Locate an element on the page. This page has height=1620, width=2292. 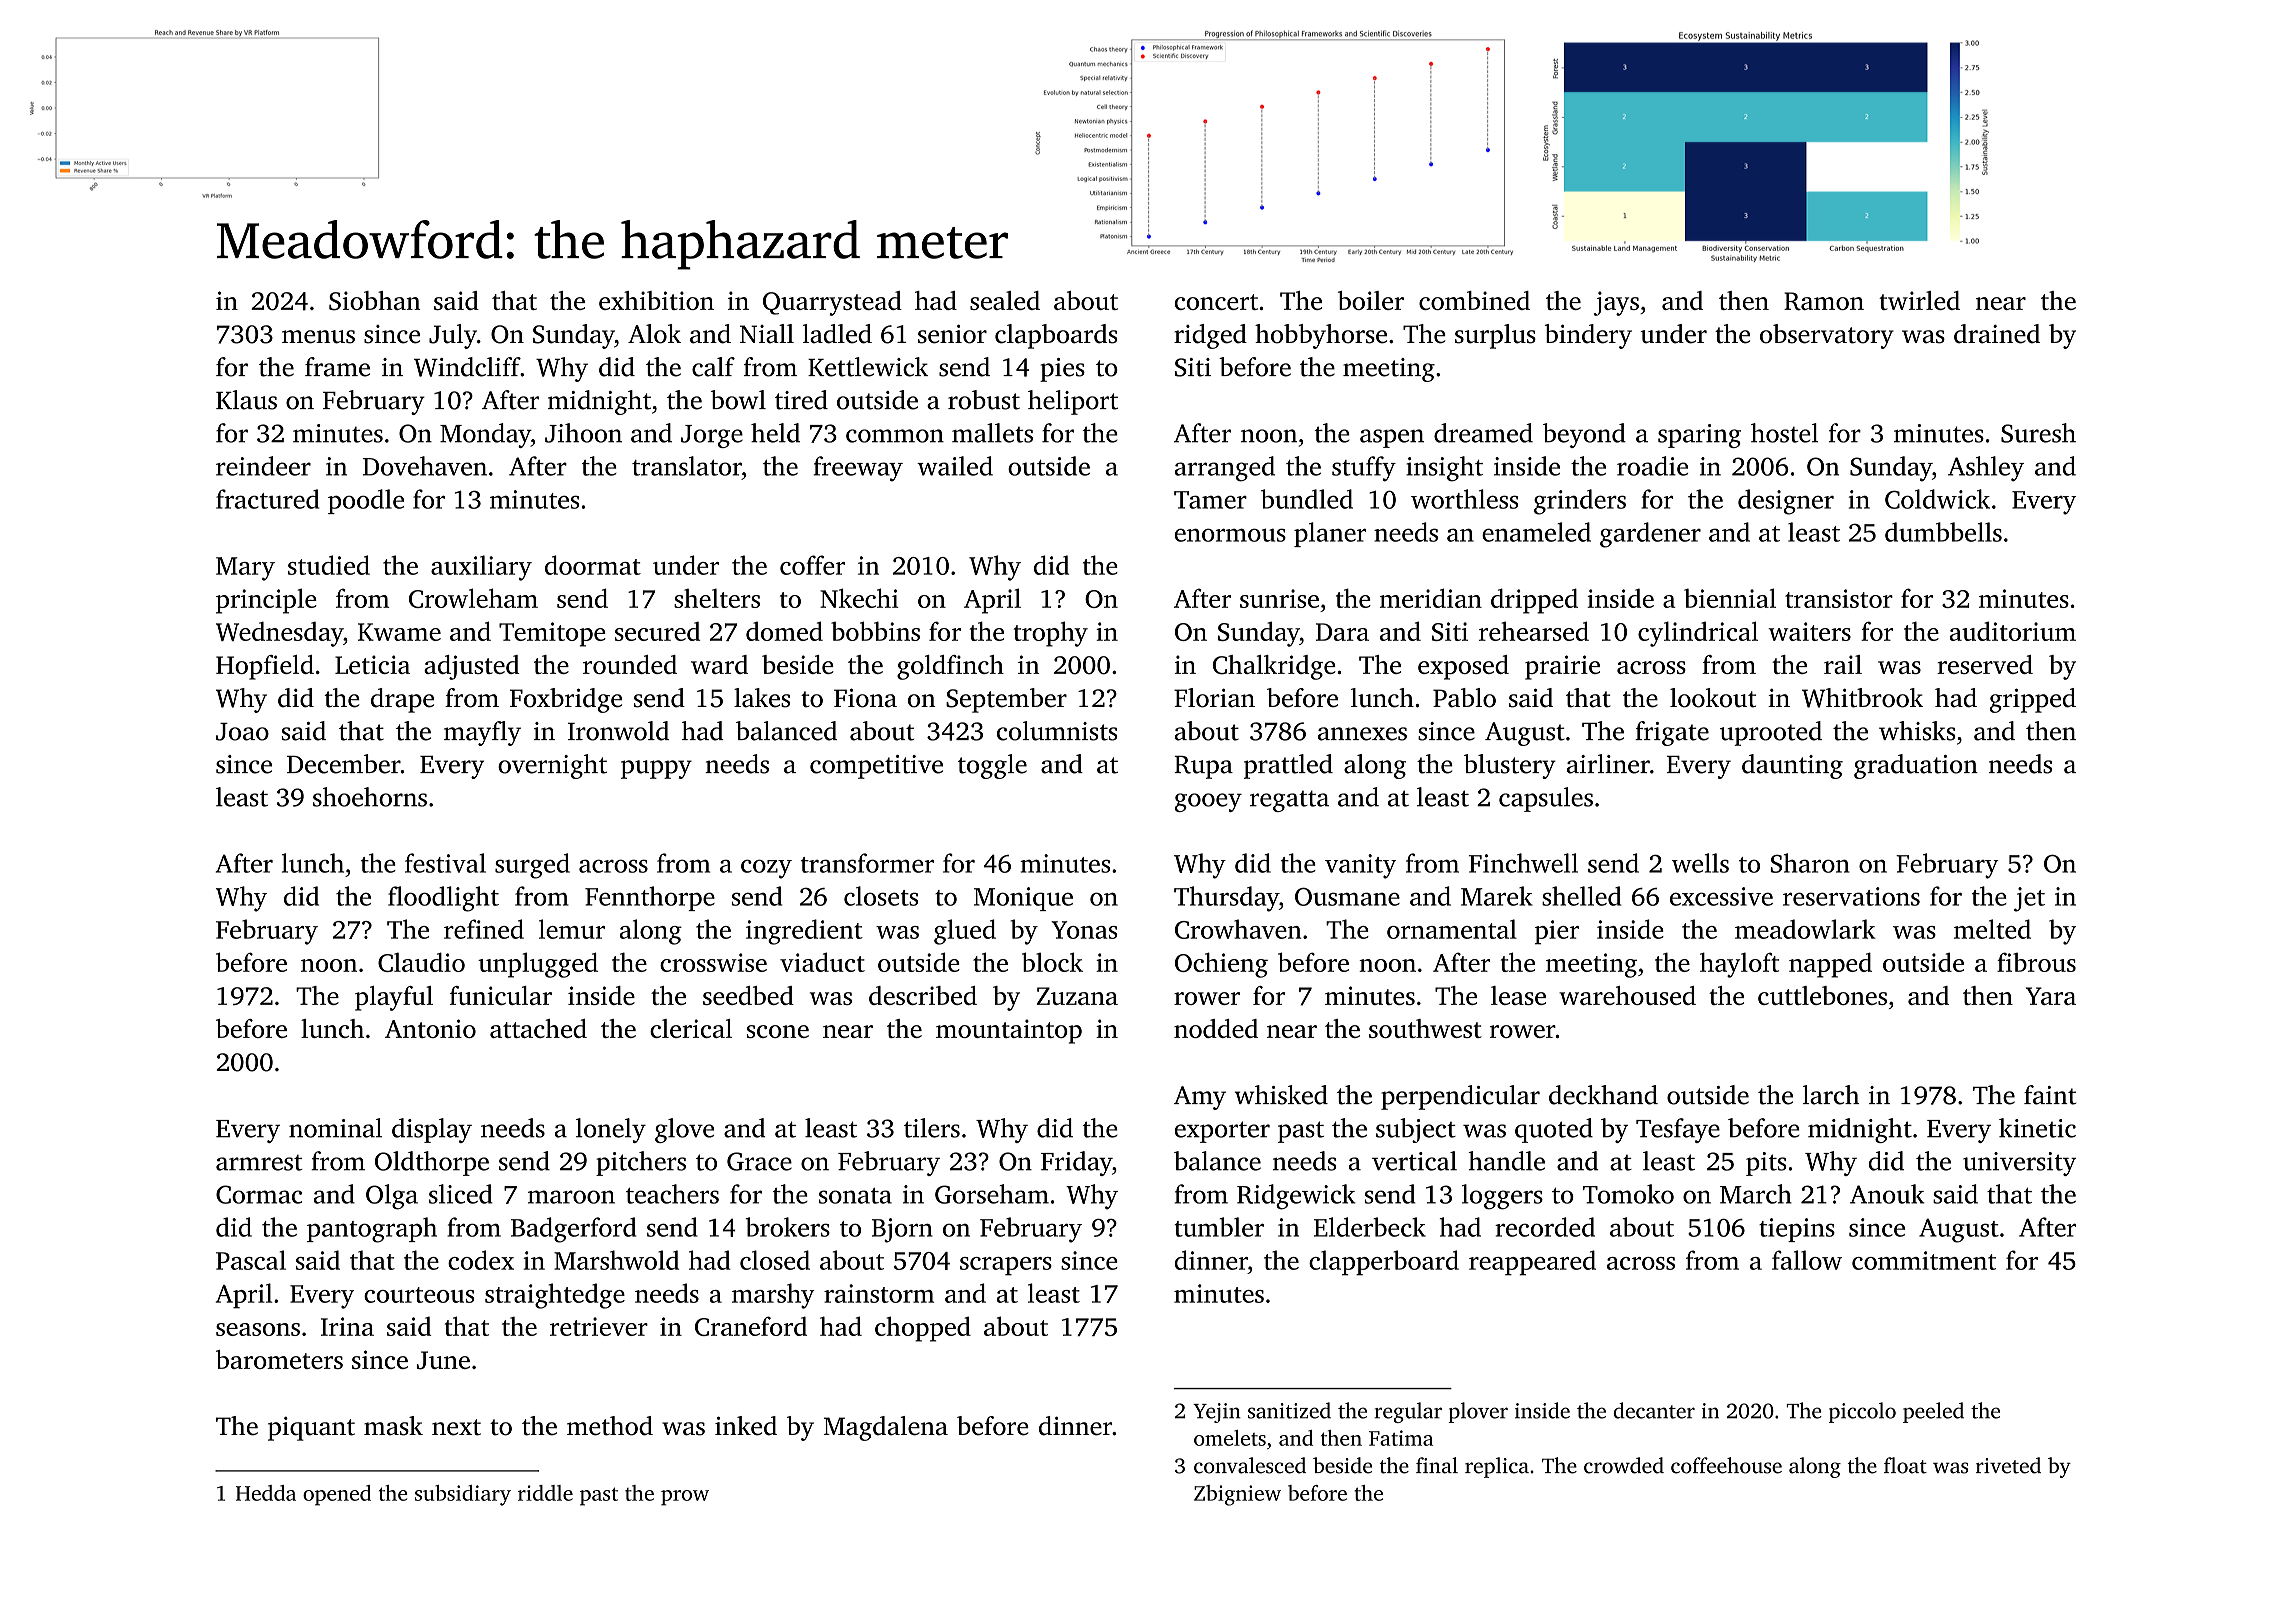
Quarrystead is located at coordinates (832, 303).
